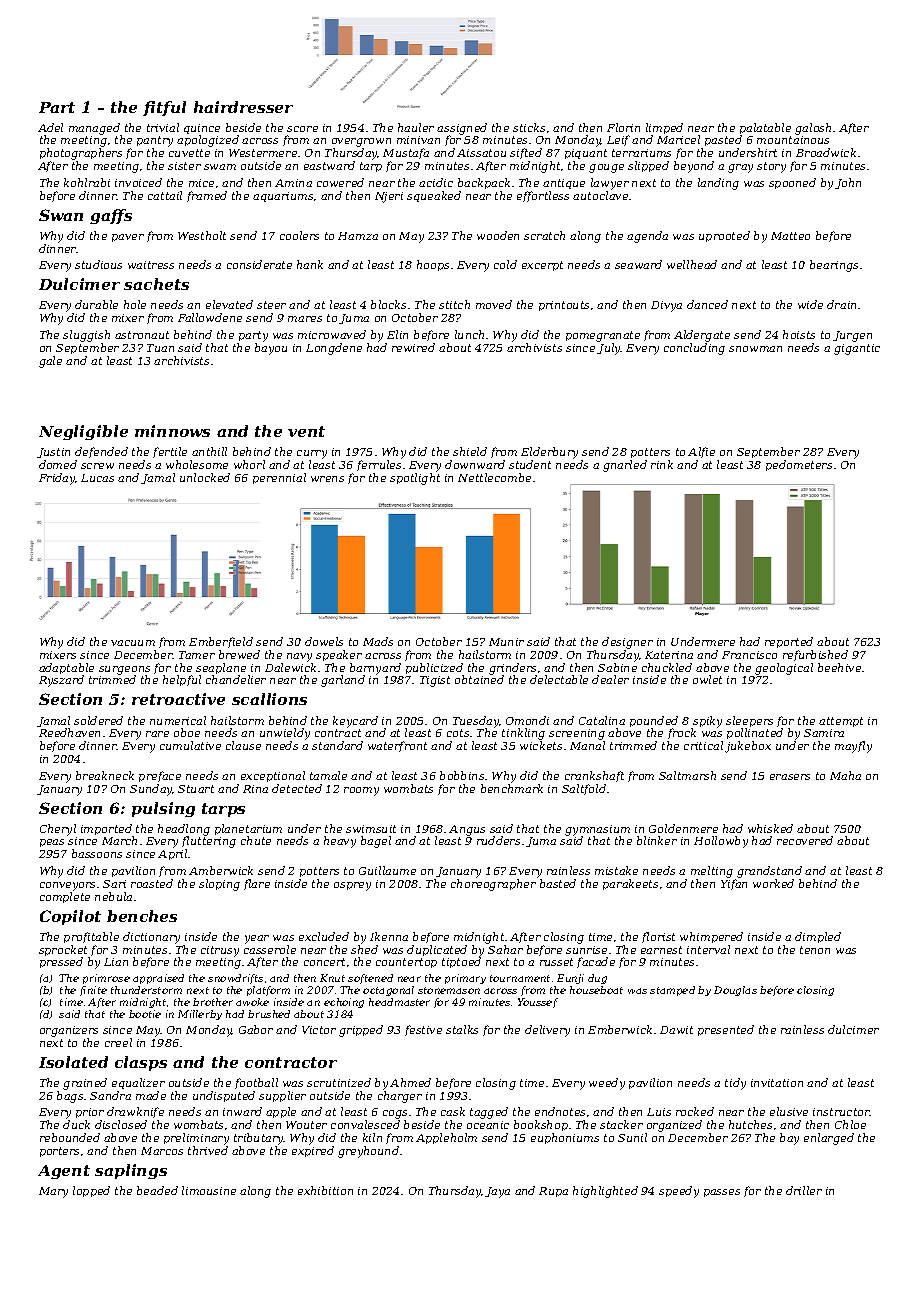 The image size is (924, 1308). What do you see at coordinates (804, 1190) in the document?
I see `driller` at bounding box center [804, 1190].
